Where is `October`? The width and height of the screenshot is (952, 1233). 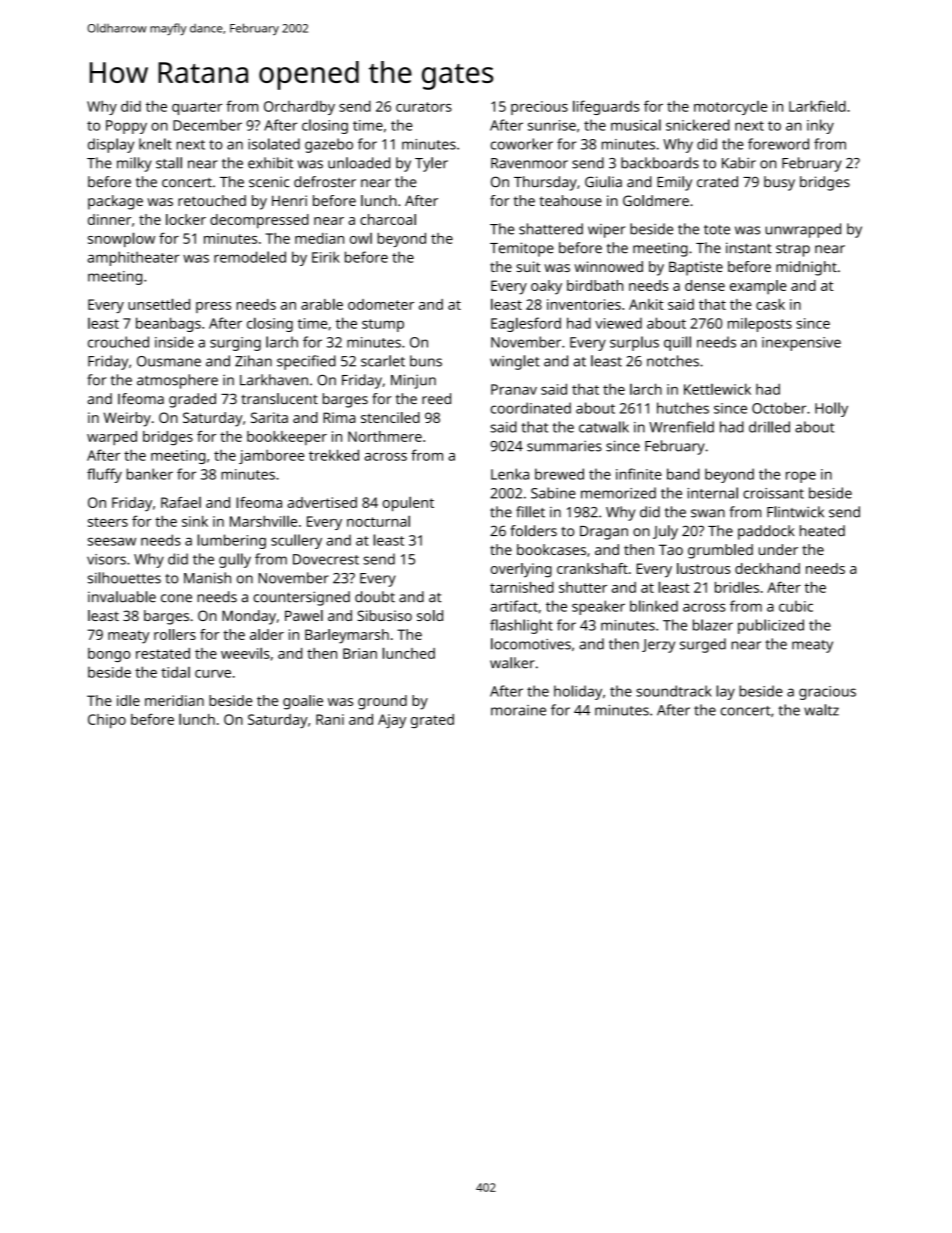 October is located at coordinates (779, 408).
